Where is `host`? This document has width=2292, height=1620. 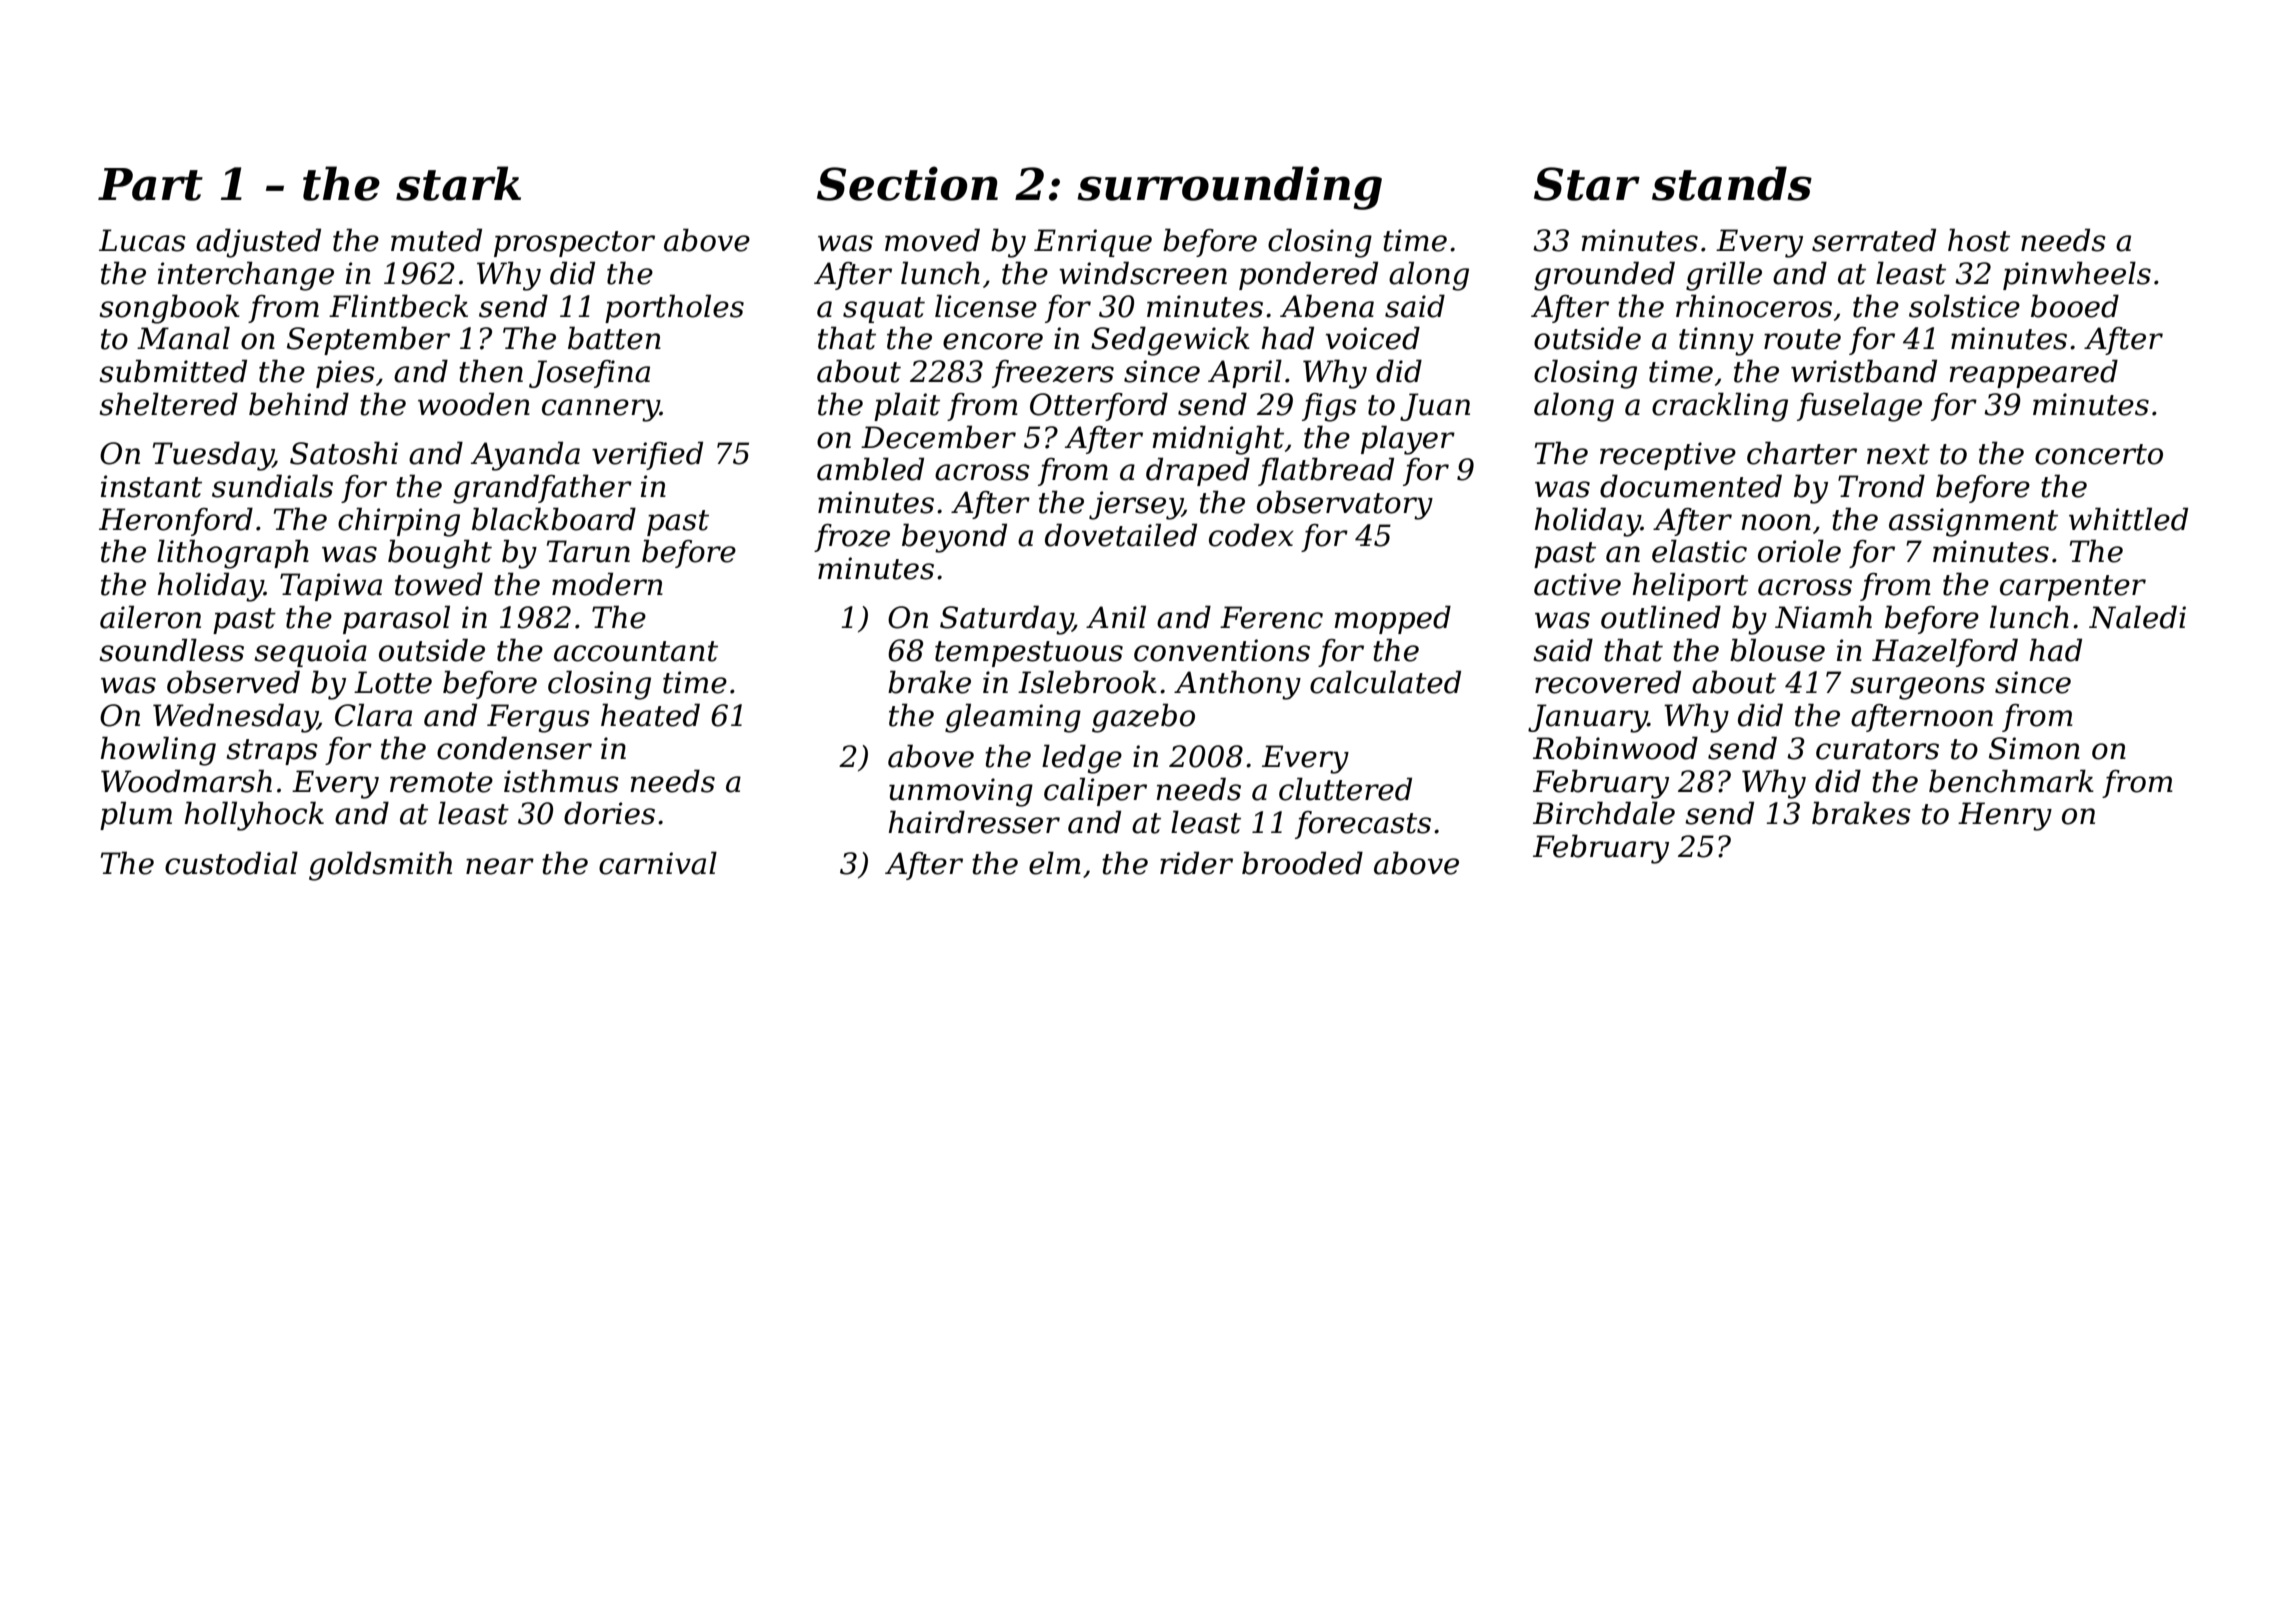
host is located at coordinates (1979, 240).
